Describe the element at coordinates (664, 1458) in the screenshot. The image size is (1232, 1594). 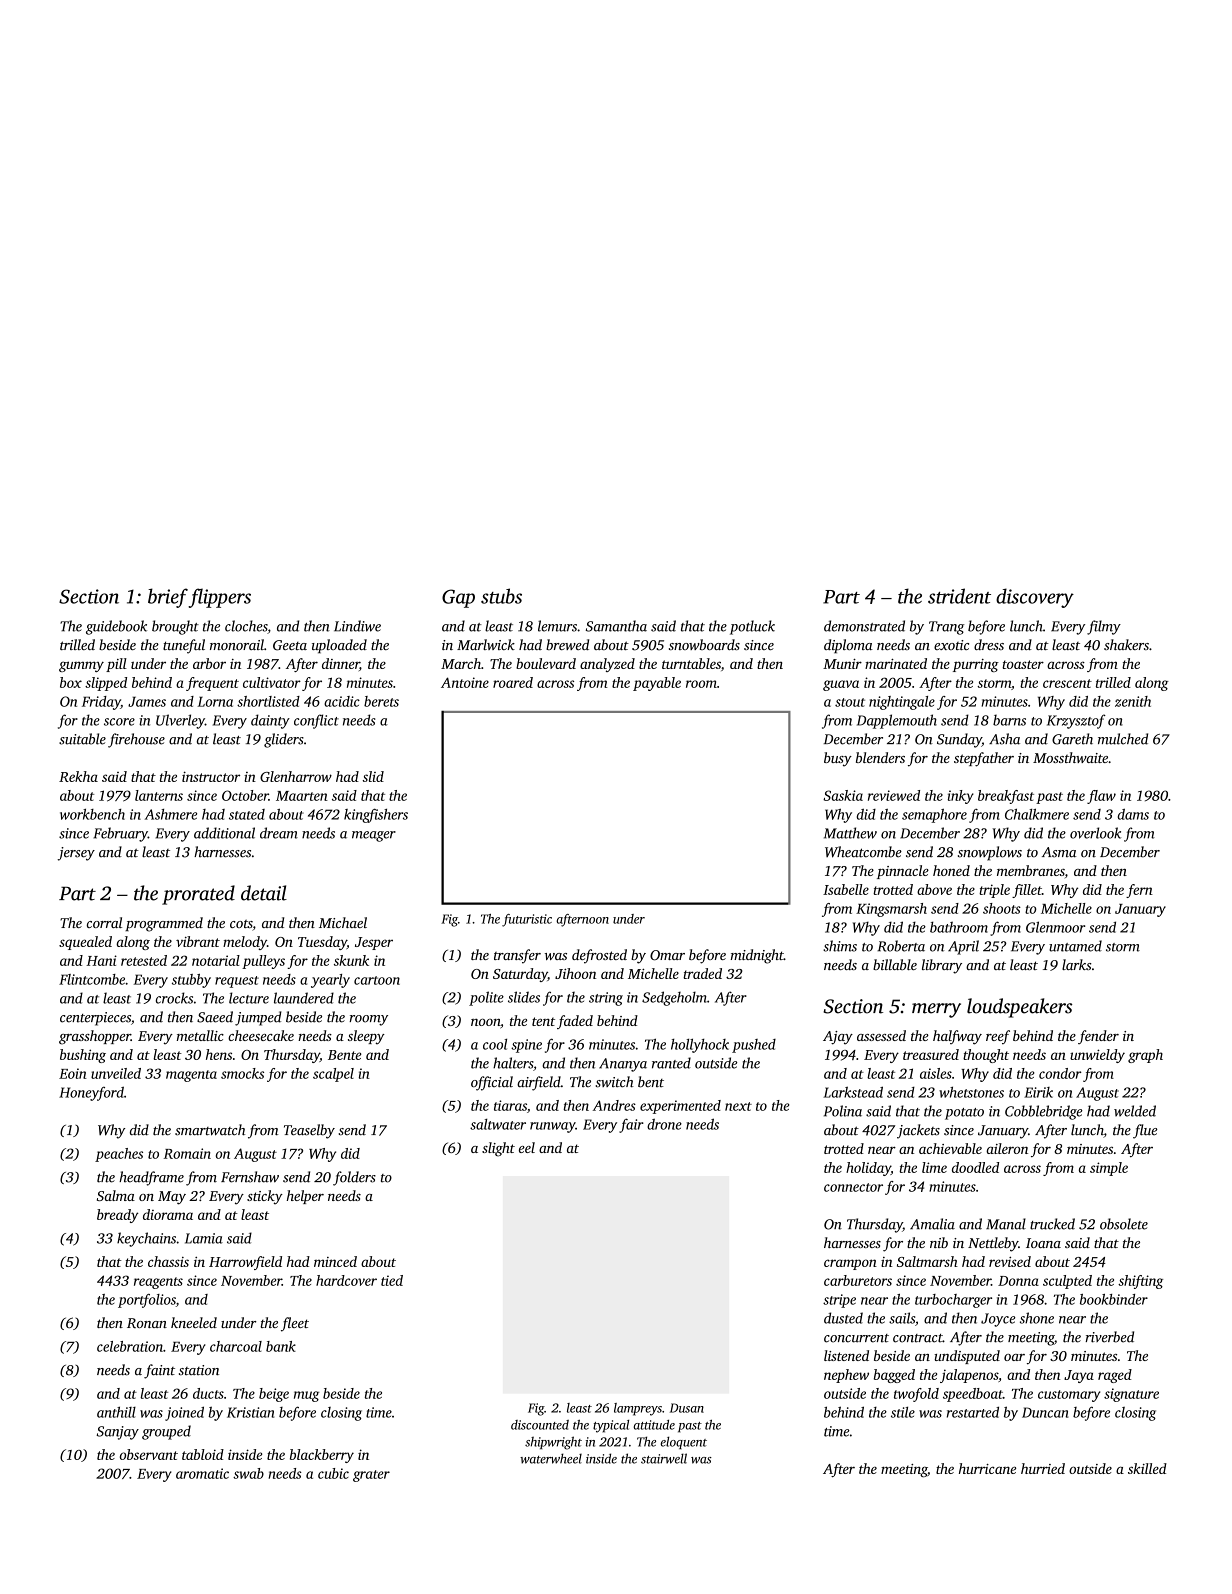
I see `stairwell` at that location.
